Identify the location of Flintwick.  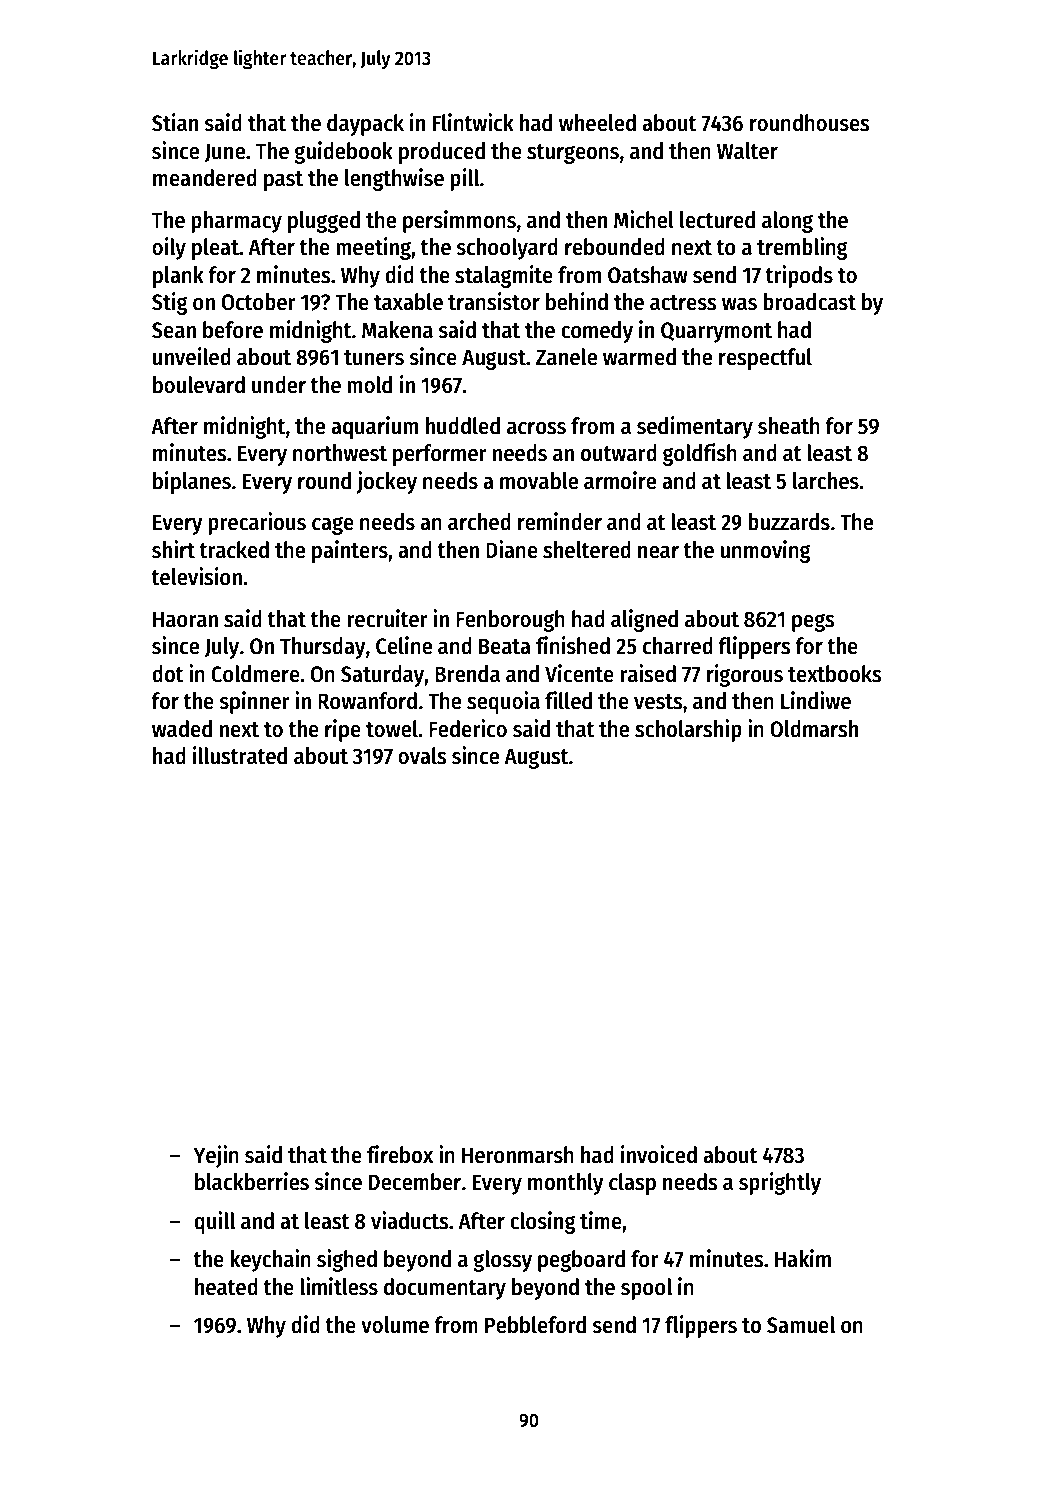
(473, 122).
